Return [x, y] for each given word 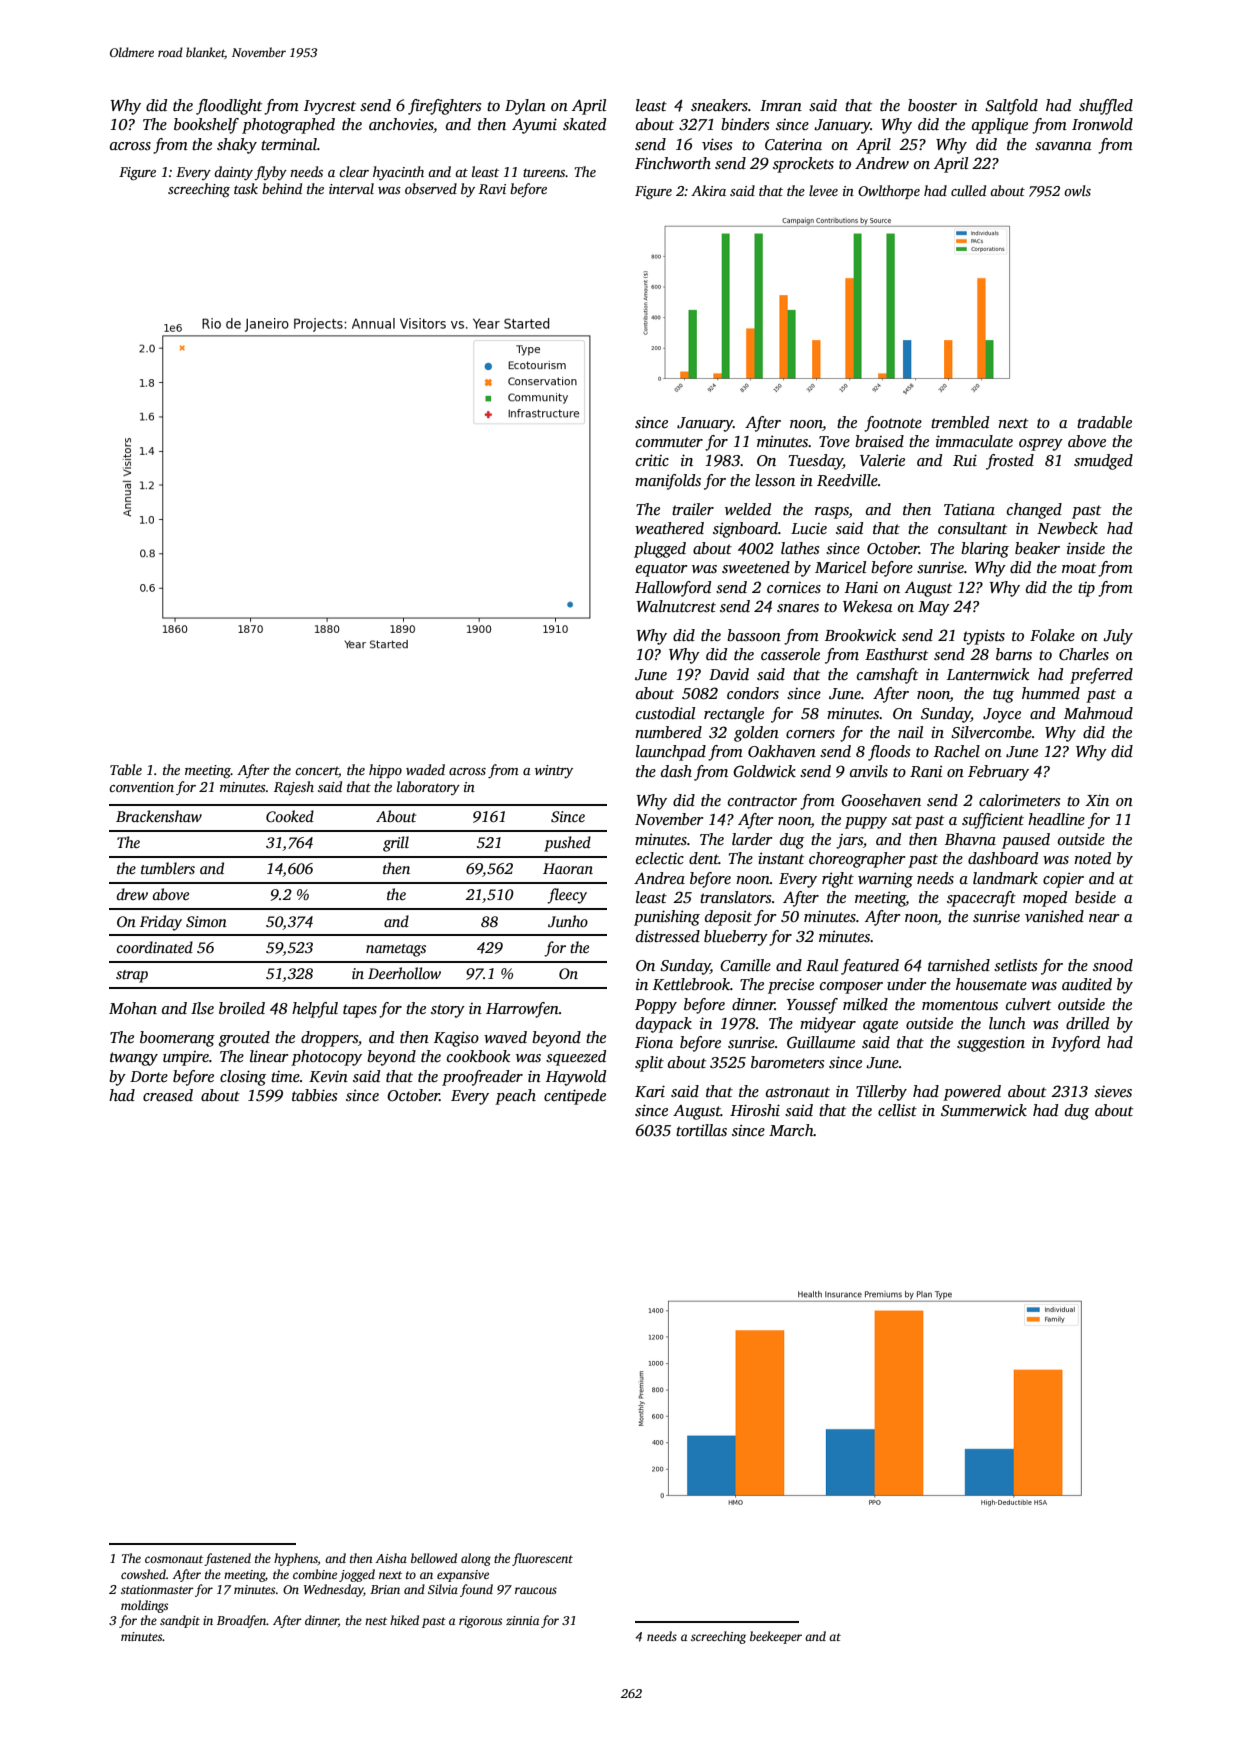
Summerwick [984, 1110]
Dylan [525, 107]
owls [1077, 190]
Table [126, 769]
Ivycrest [330, 107]
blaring [985, 550]
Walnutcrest [676, 606]
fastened [227, 1559]
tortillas [701, 1130]
